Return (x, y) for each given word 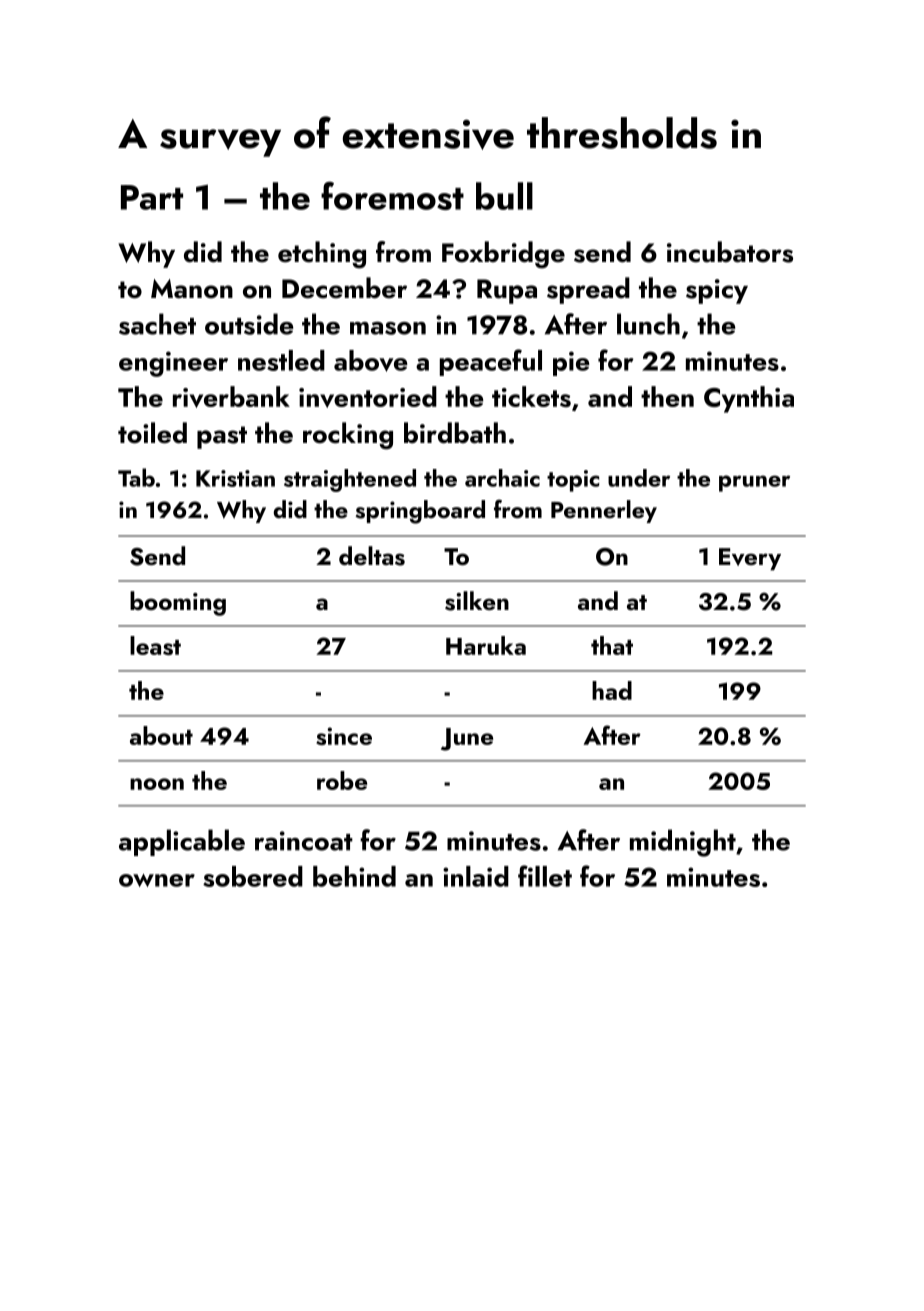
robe (342, 780)
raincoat (304, 841)
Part (152, 197)
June (467, 739)
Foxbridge (503, 255)
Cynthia (749, 399)
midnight (683, 843)
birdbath (455, 433)
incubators (730, 252)
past (222, 437)
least (155, 645)
